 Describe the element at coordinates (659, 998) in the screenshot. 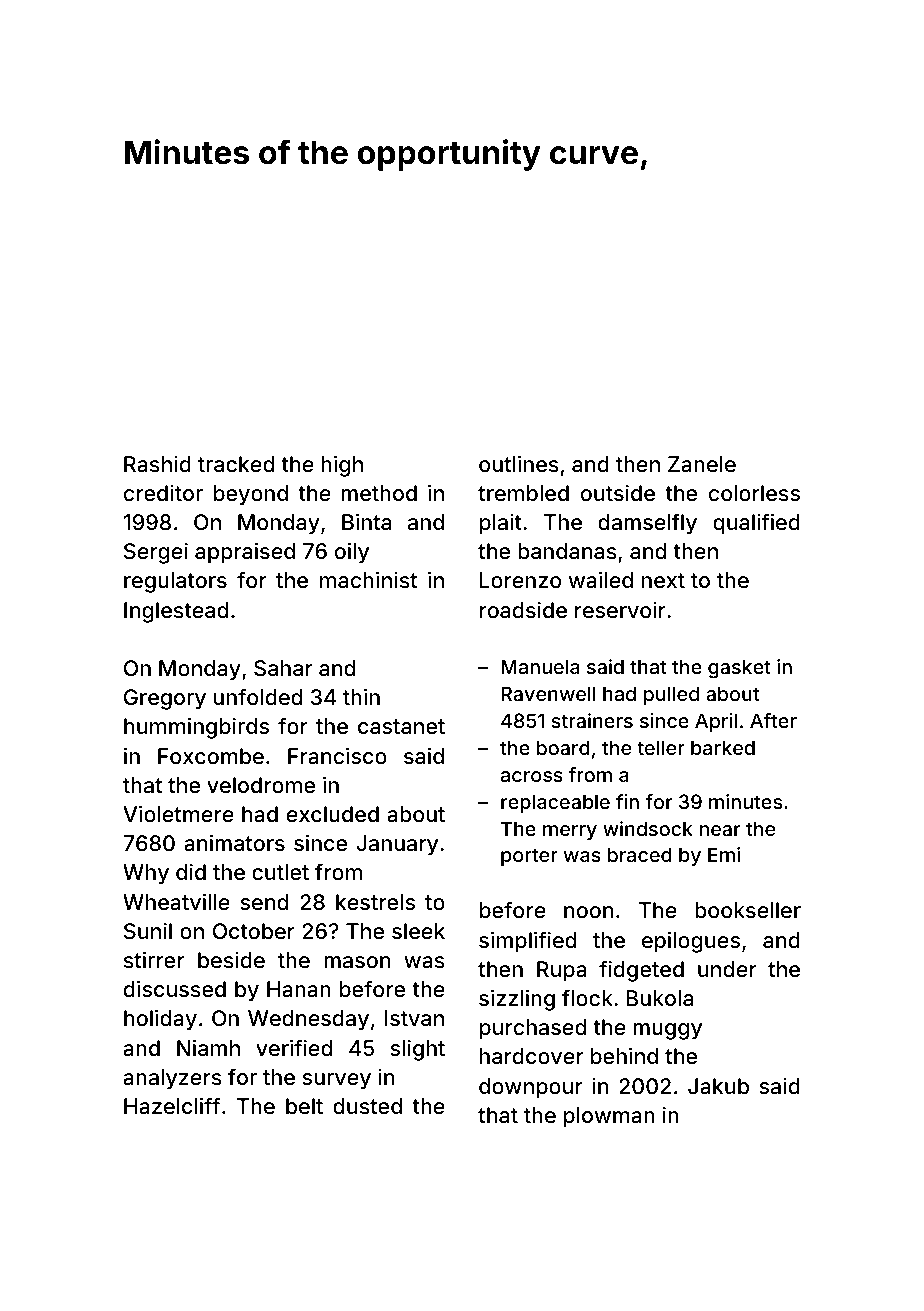

I see `Bukola` at that location.
